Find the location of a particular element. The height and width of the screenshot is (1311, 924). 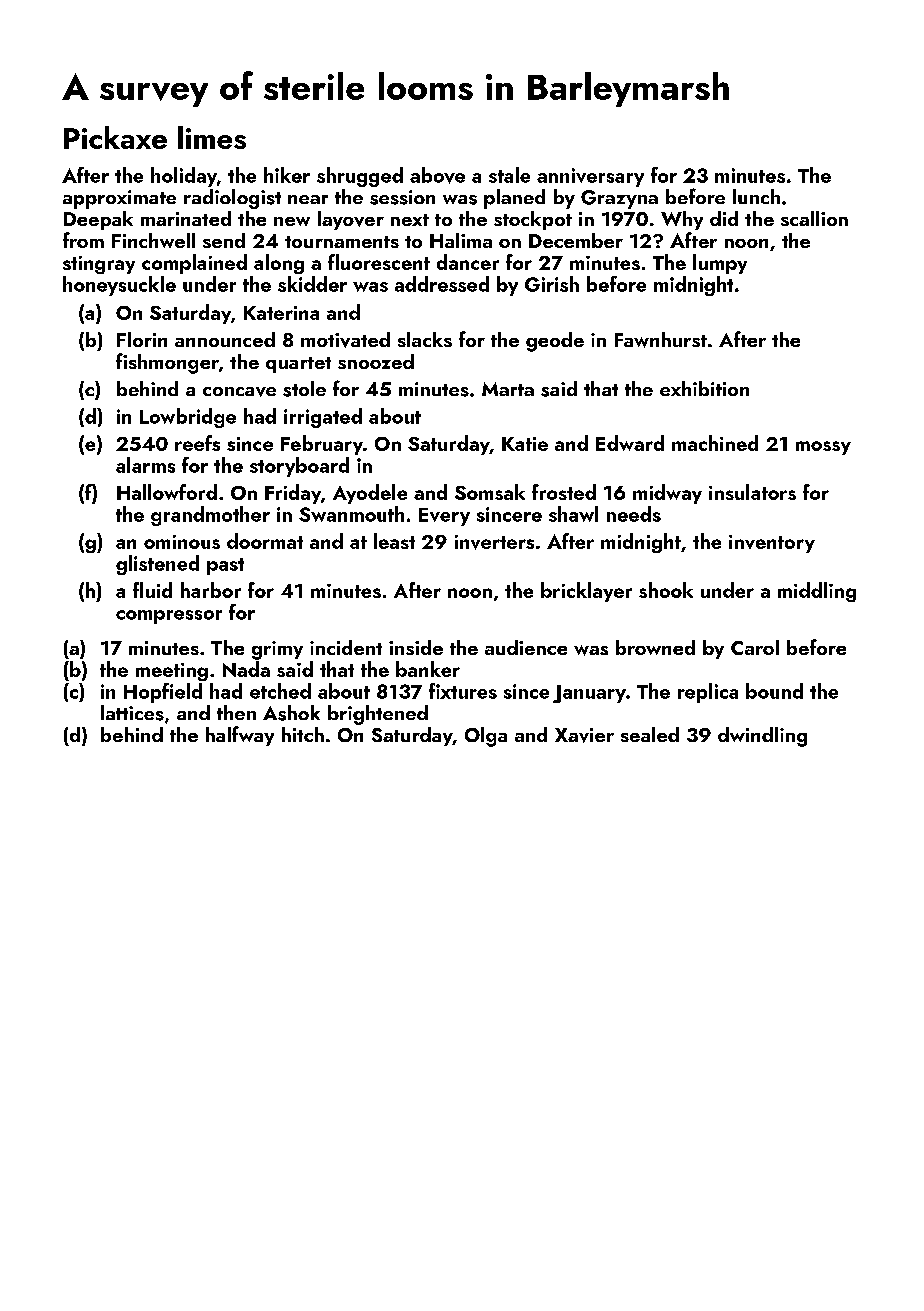

lattices is located at coordinates (132, 713).
